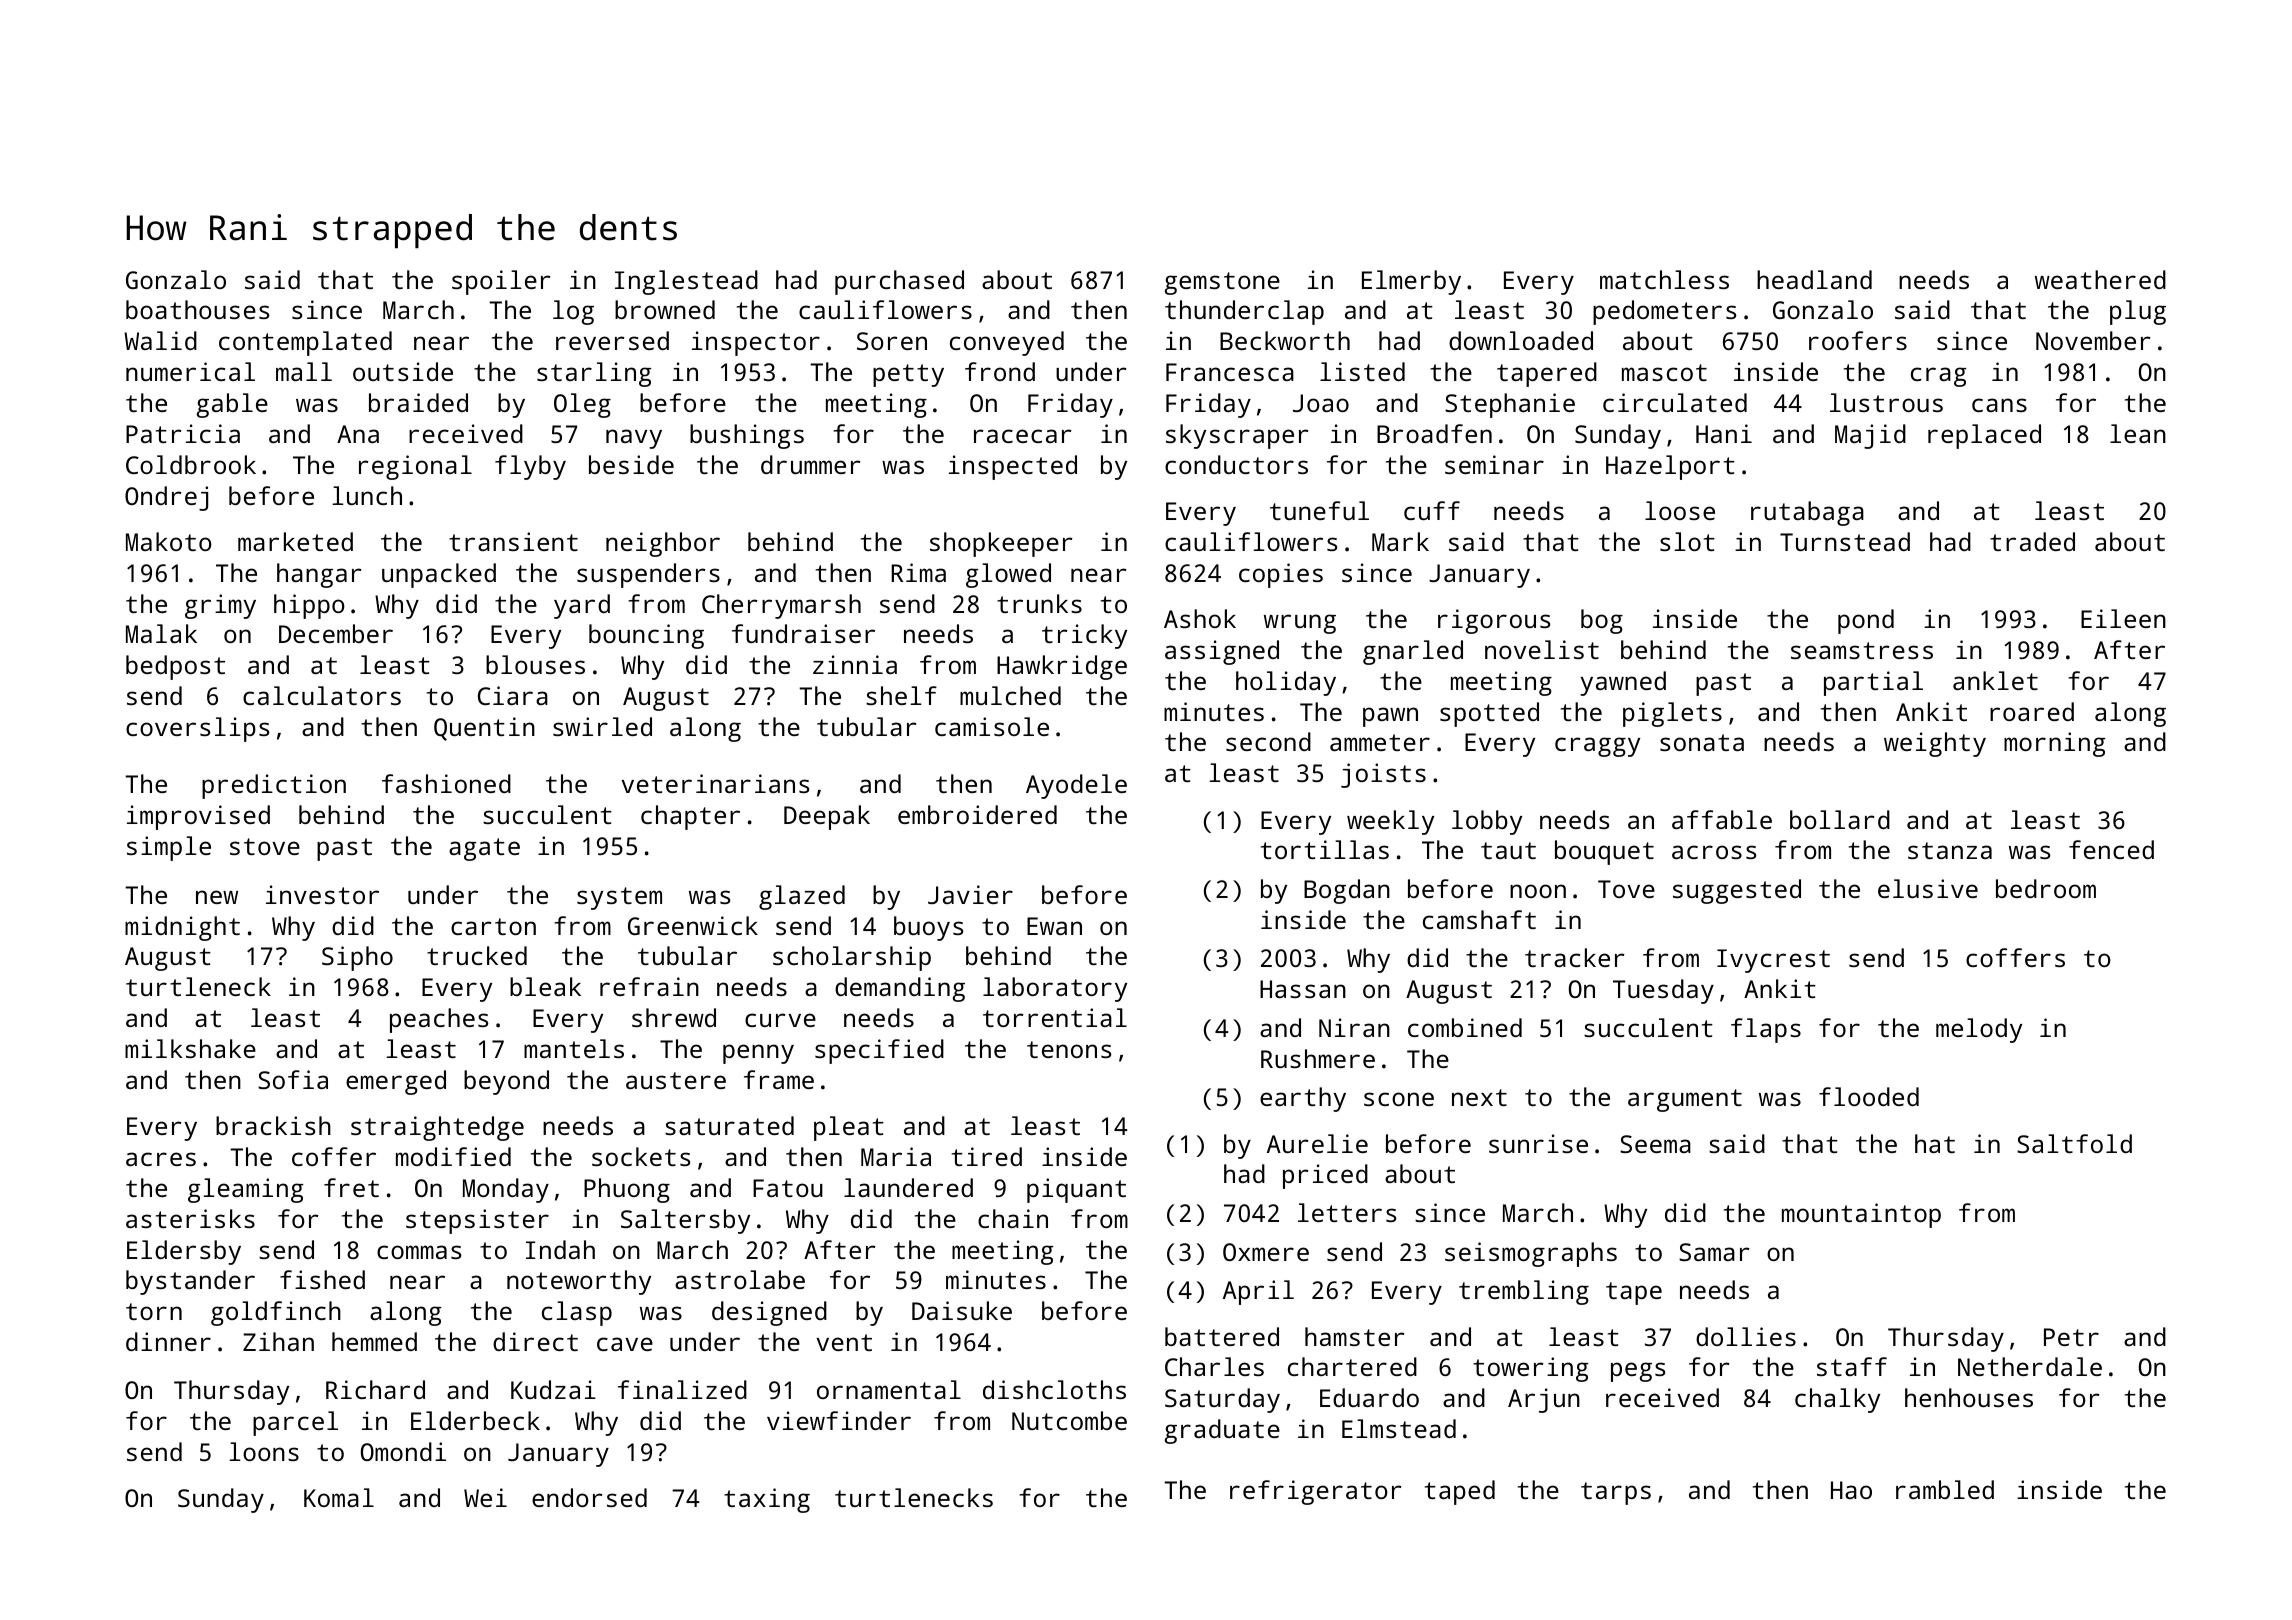  What do you see at coordinates (1616, 1493) in the page?
I see `tarps` at bounding box center [1616, 1493].
